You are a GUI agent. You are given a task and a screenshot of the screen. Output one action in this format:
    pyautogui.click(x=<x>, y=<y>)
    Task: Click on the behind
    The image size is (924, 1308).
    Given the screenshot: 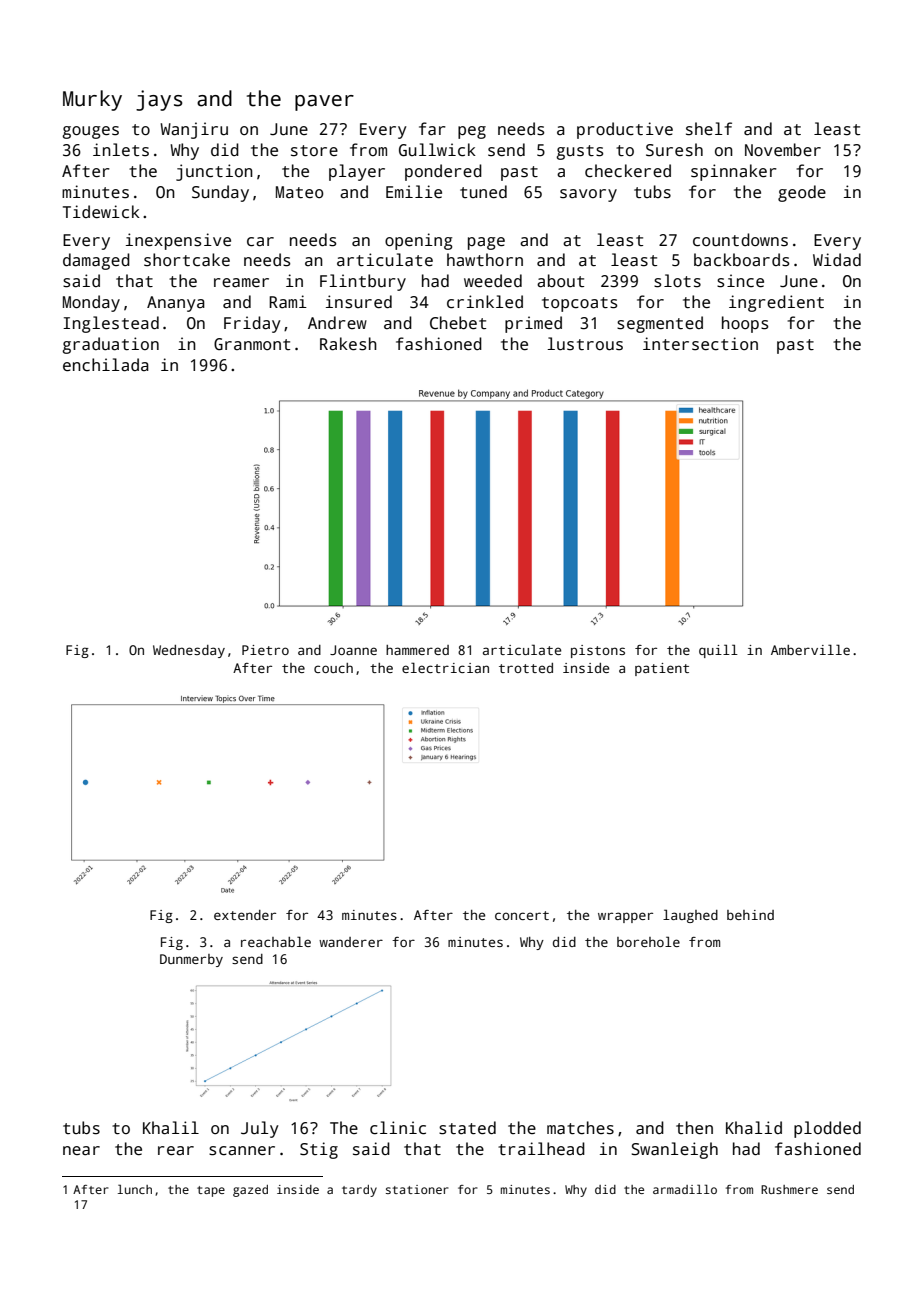 What is the action you would take?
    pyautogui.click(x=750, y=915)
